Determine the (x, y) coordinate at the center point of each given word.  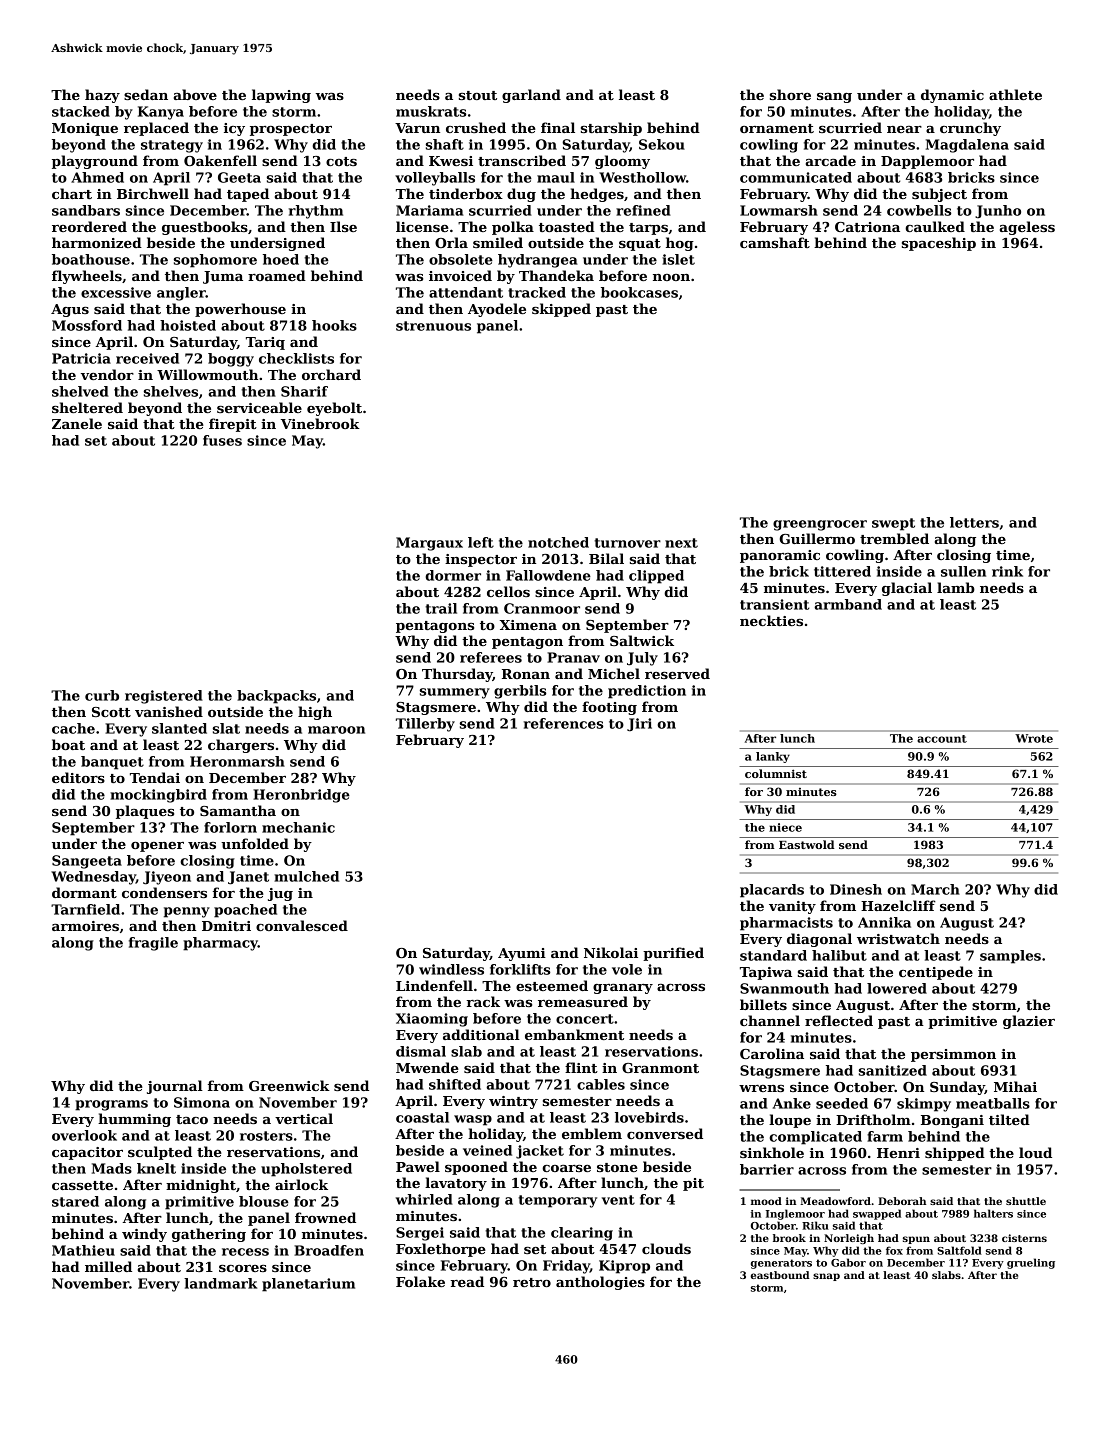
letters (974, 522)
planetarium (308, 1285)
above (195, 94)
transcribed (522, 160)
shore (790, 94)
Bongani (952, 1121)
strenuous (433, 326)
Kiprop (624, 1267)
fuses (222, 440)
